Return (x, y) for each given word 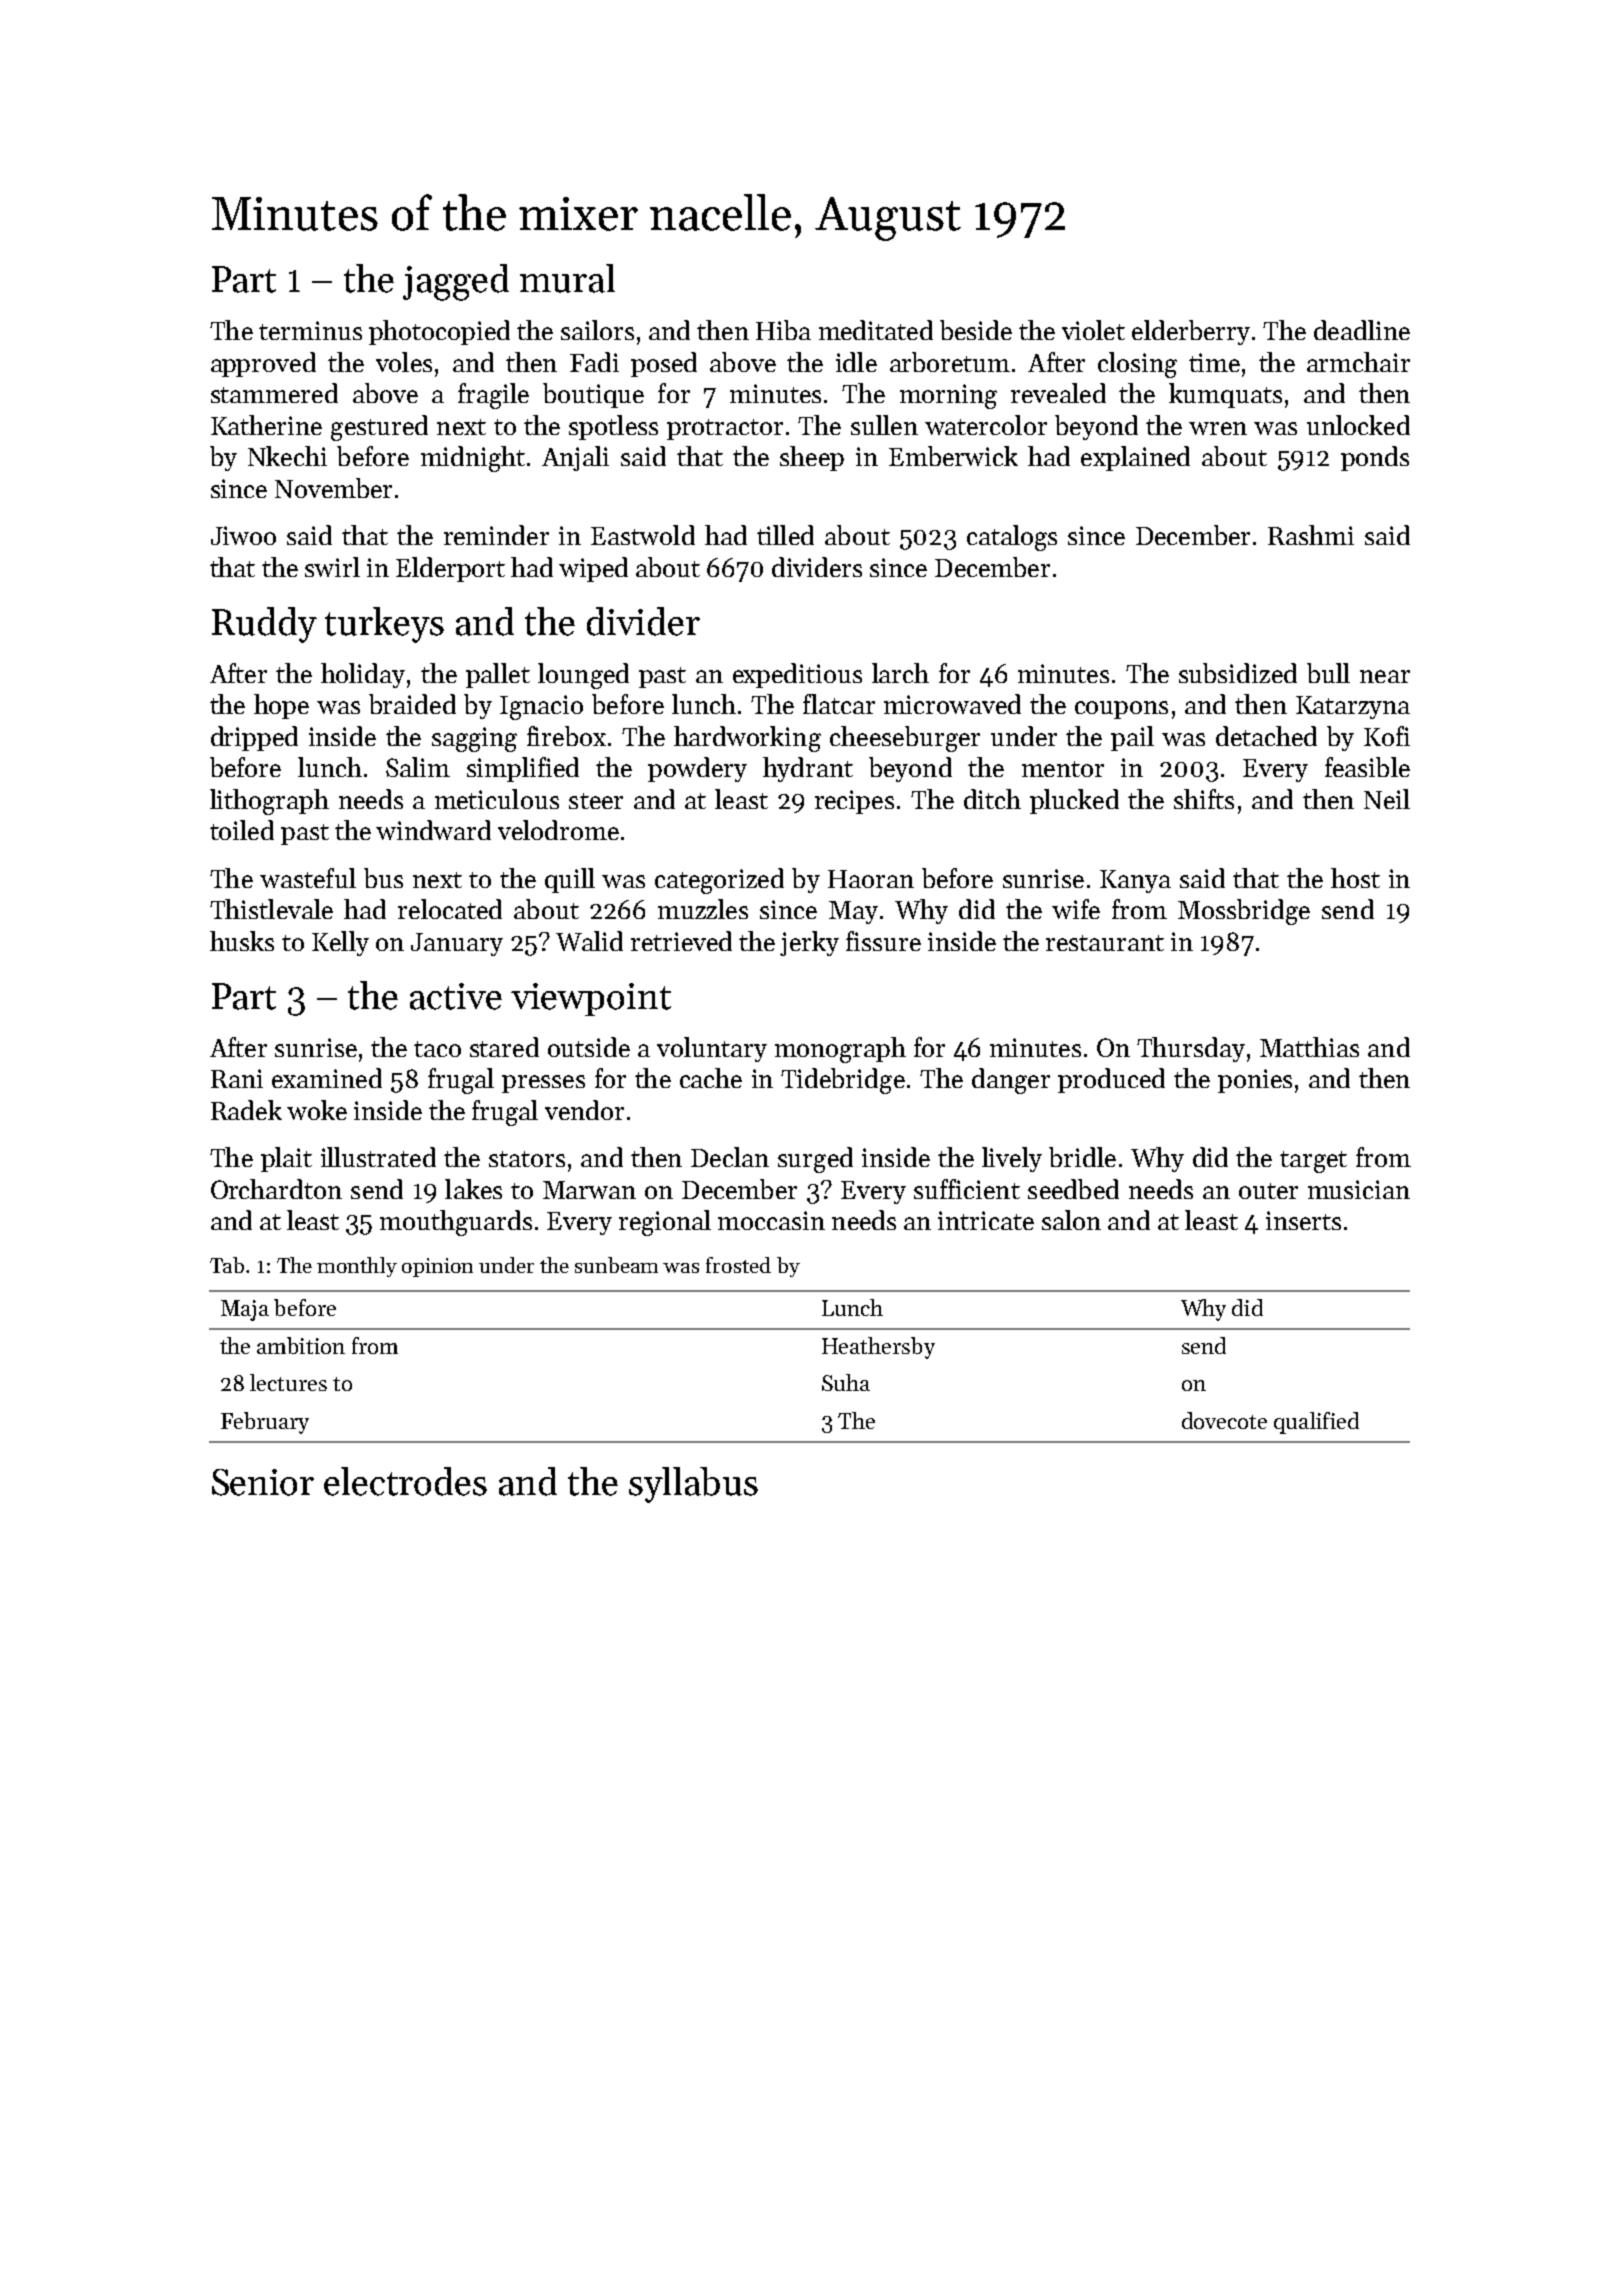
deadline (1362, 330)
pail (1132, 738)
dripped (254, 738)
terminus (310, 330)
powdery (697, 769)
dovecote (1224, 1420)
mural (567, 278)
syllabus (693, 1485)
